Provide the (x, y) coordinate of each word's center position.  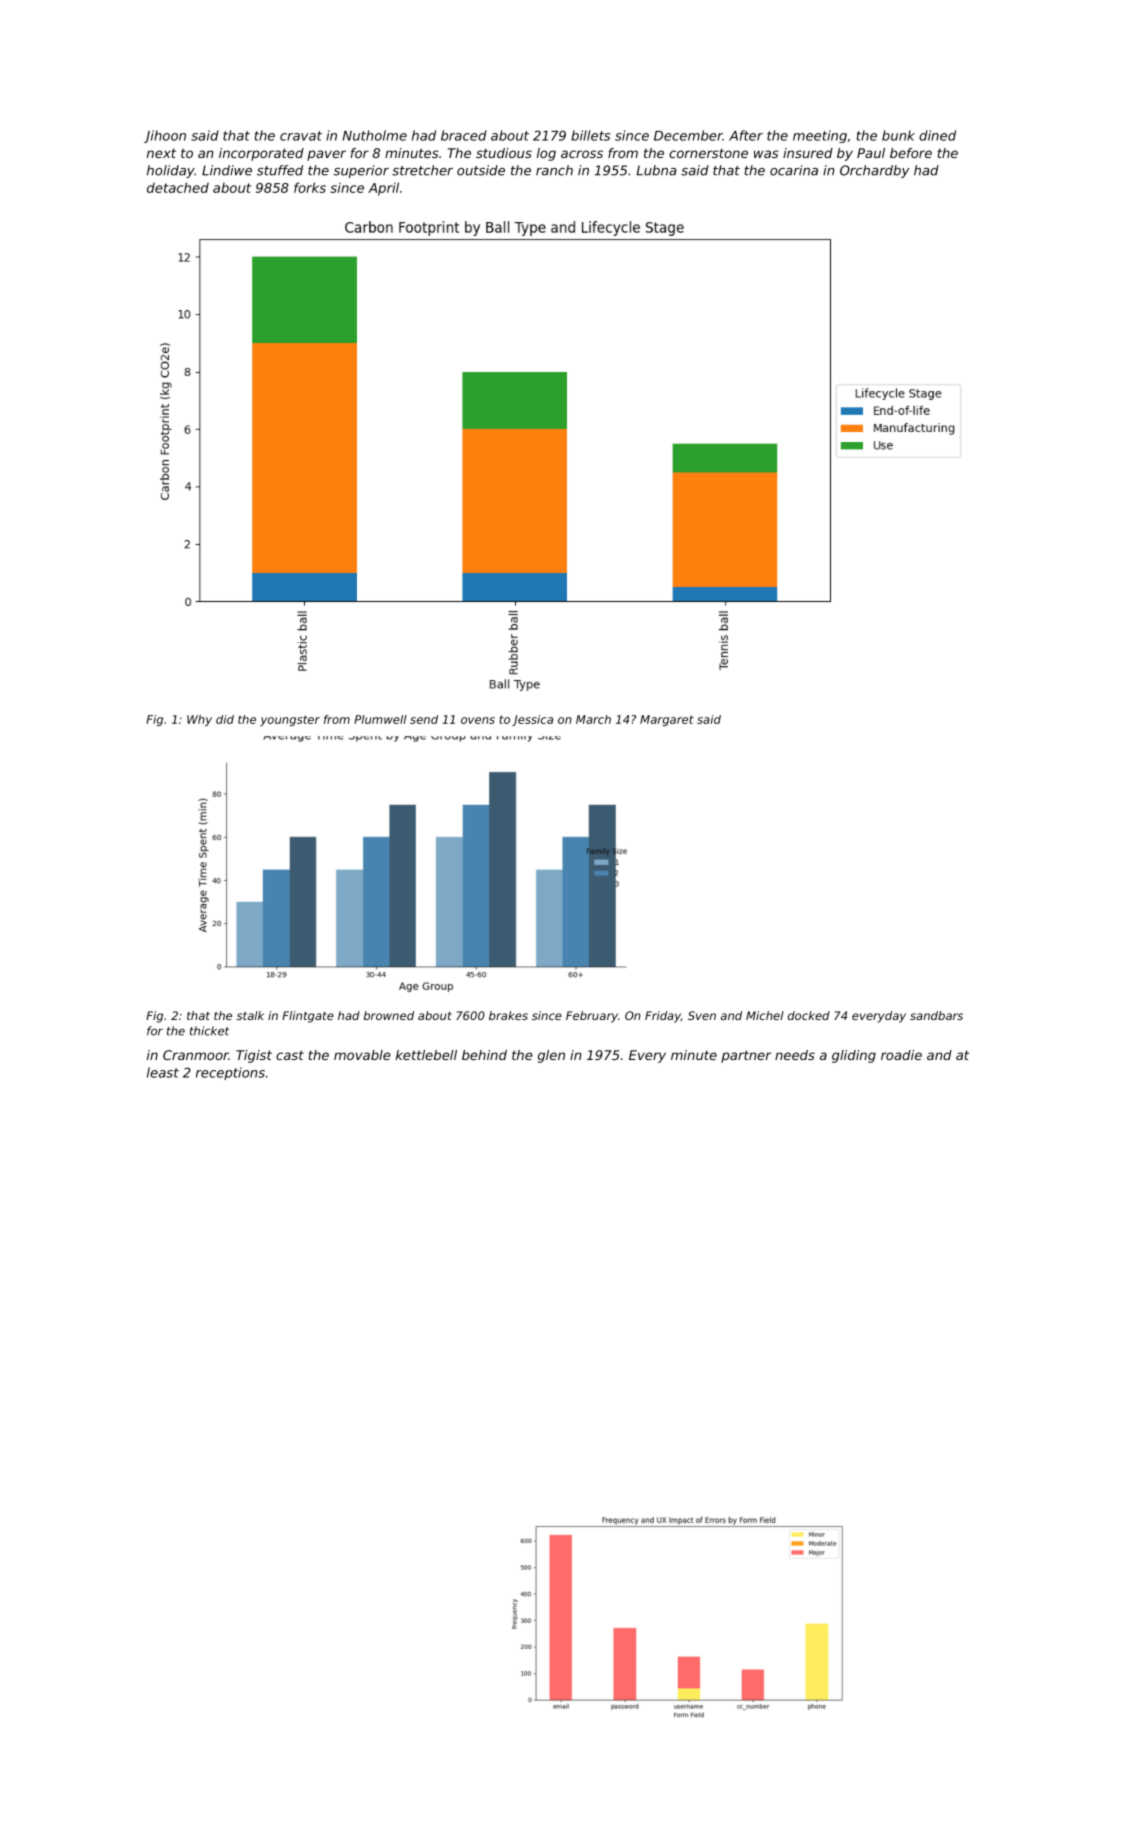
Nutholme (375, 135)
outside (481, 170)
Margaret (667, 720)
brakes (508, 1015)
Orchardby (874, 171)
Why (199, 720)
